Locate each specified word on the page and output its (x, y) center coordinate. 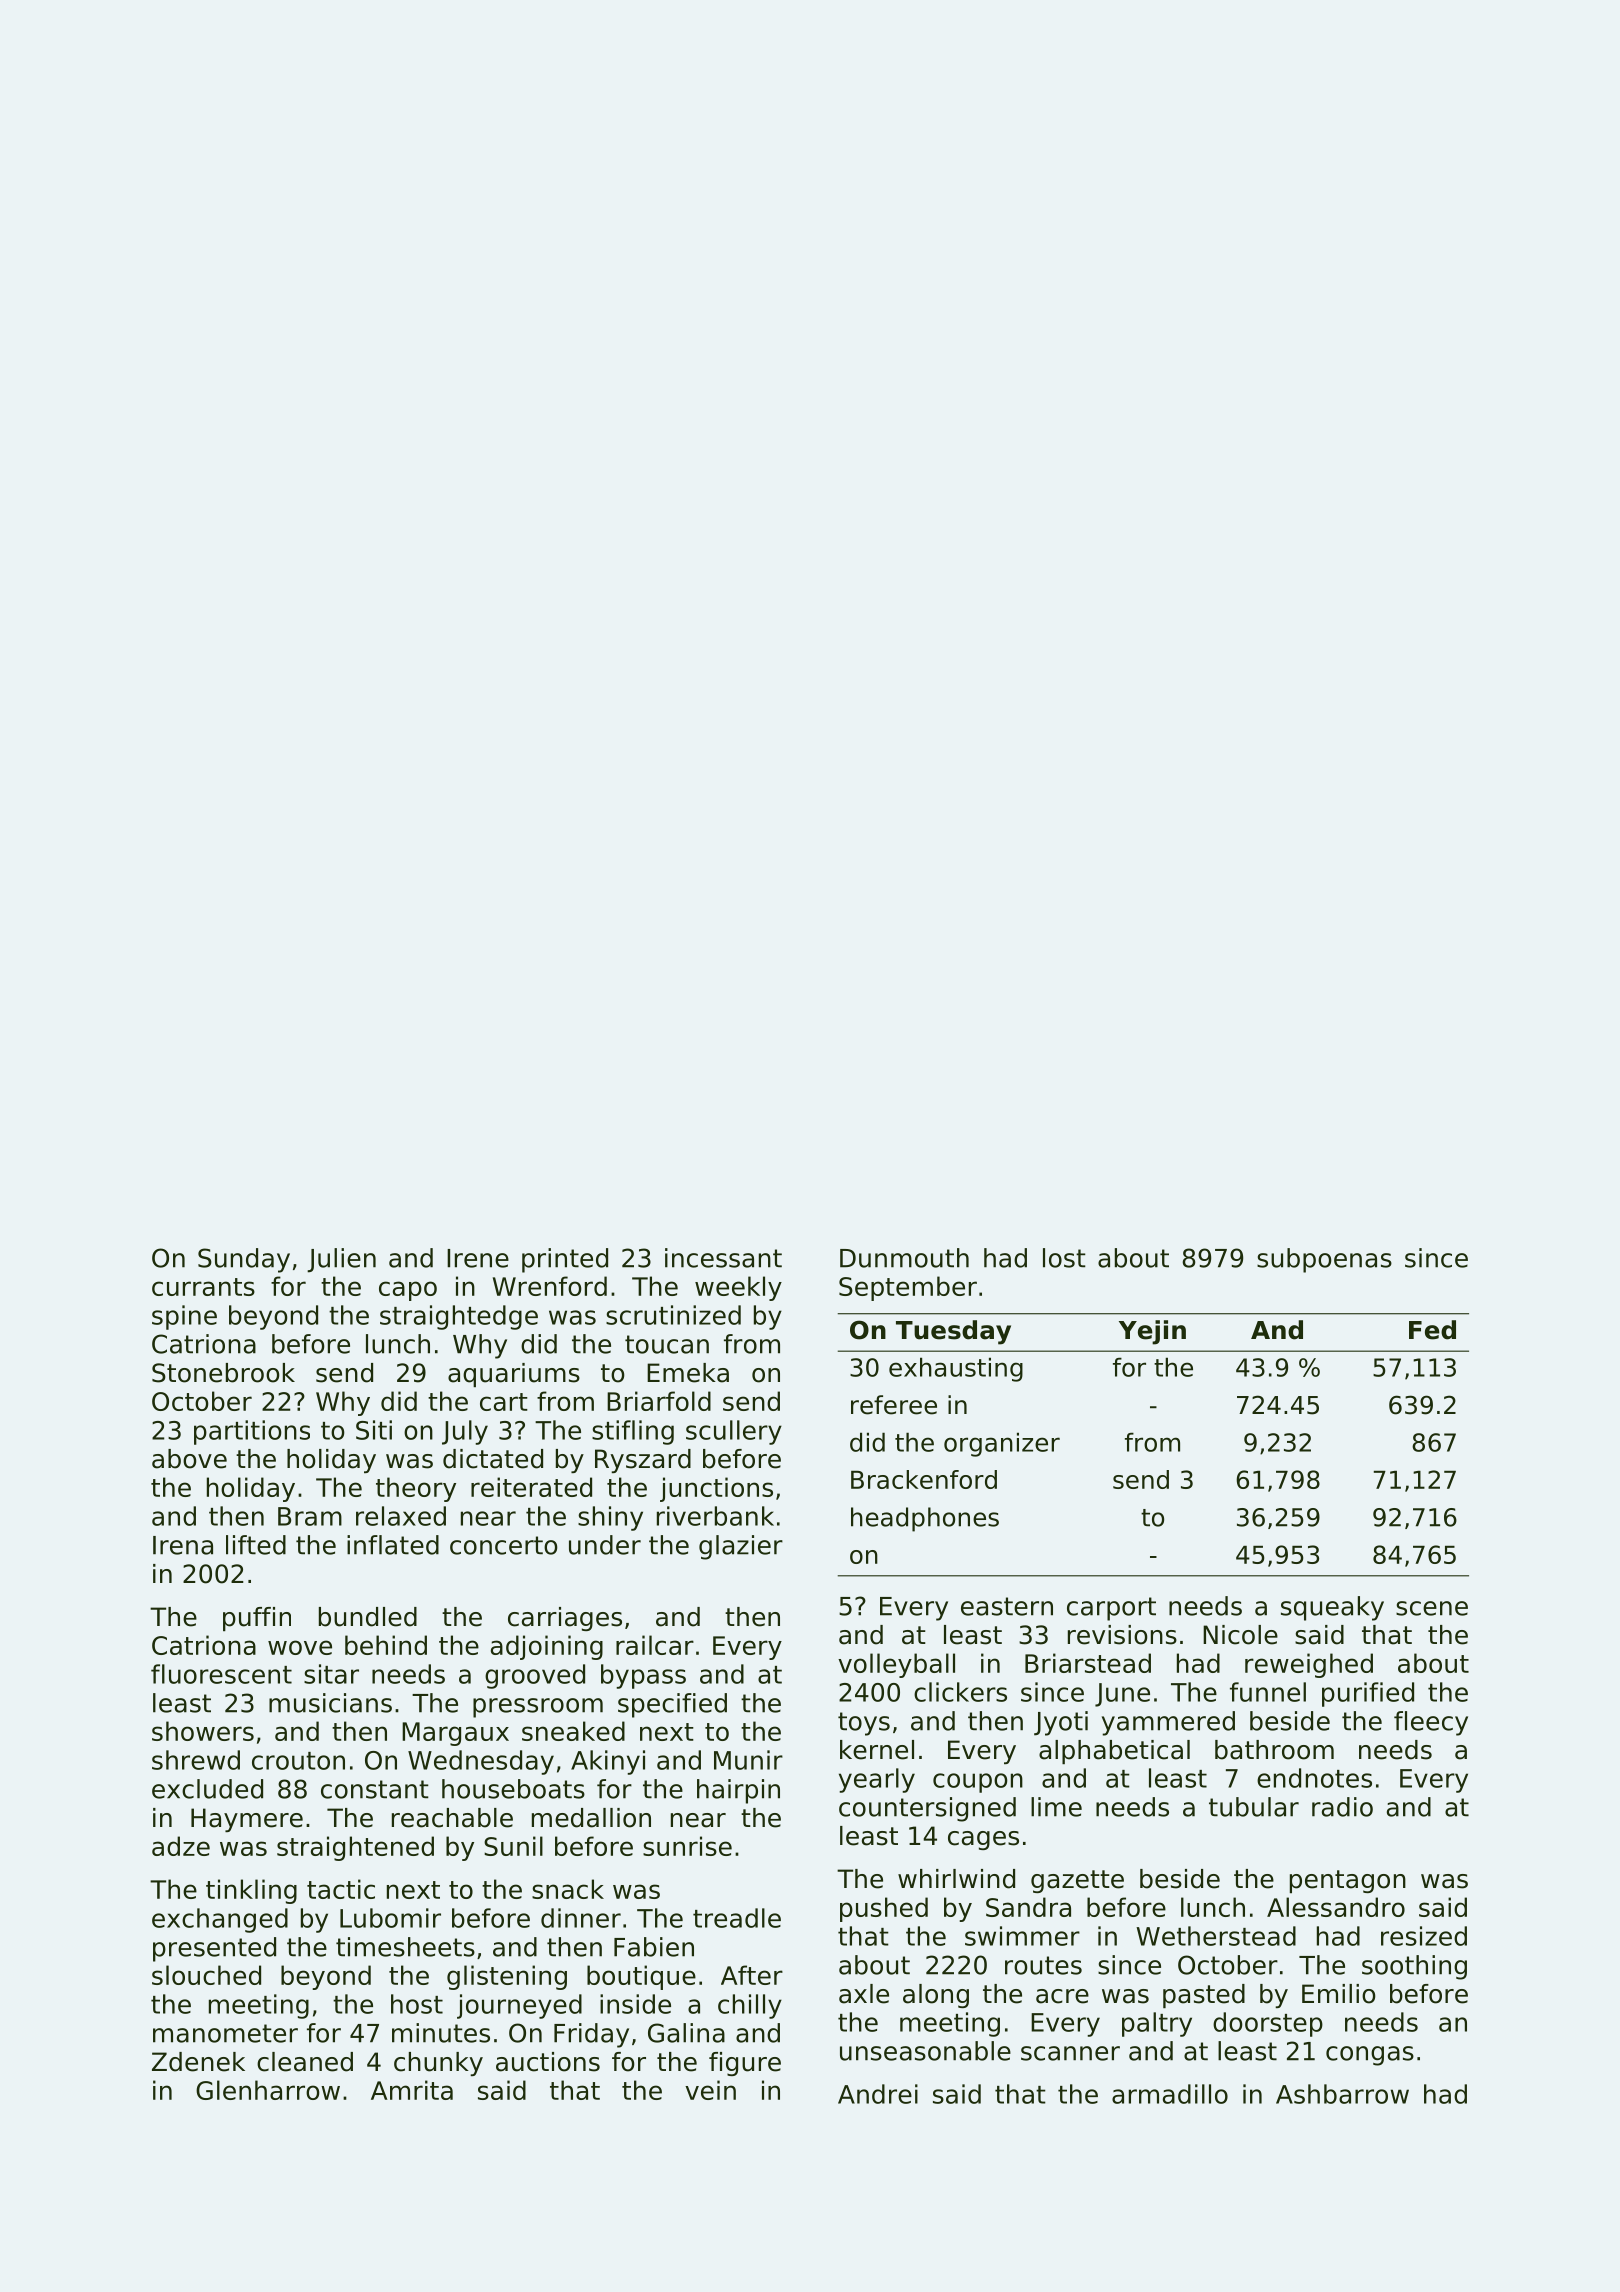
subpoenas (1324, 1260)
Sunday (244, 1260)
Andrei (878, 2094)
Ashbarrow (1342, 2094)
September (908, 1288)
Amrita (412, 2090)
